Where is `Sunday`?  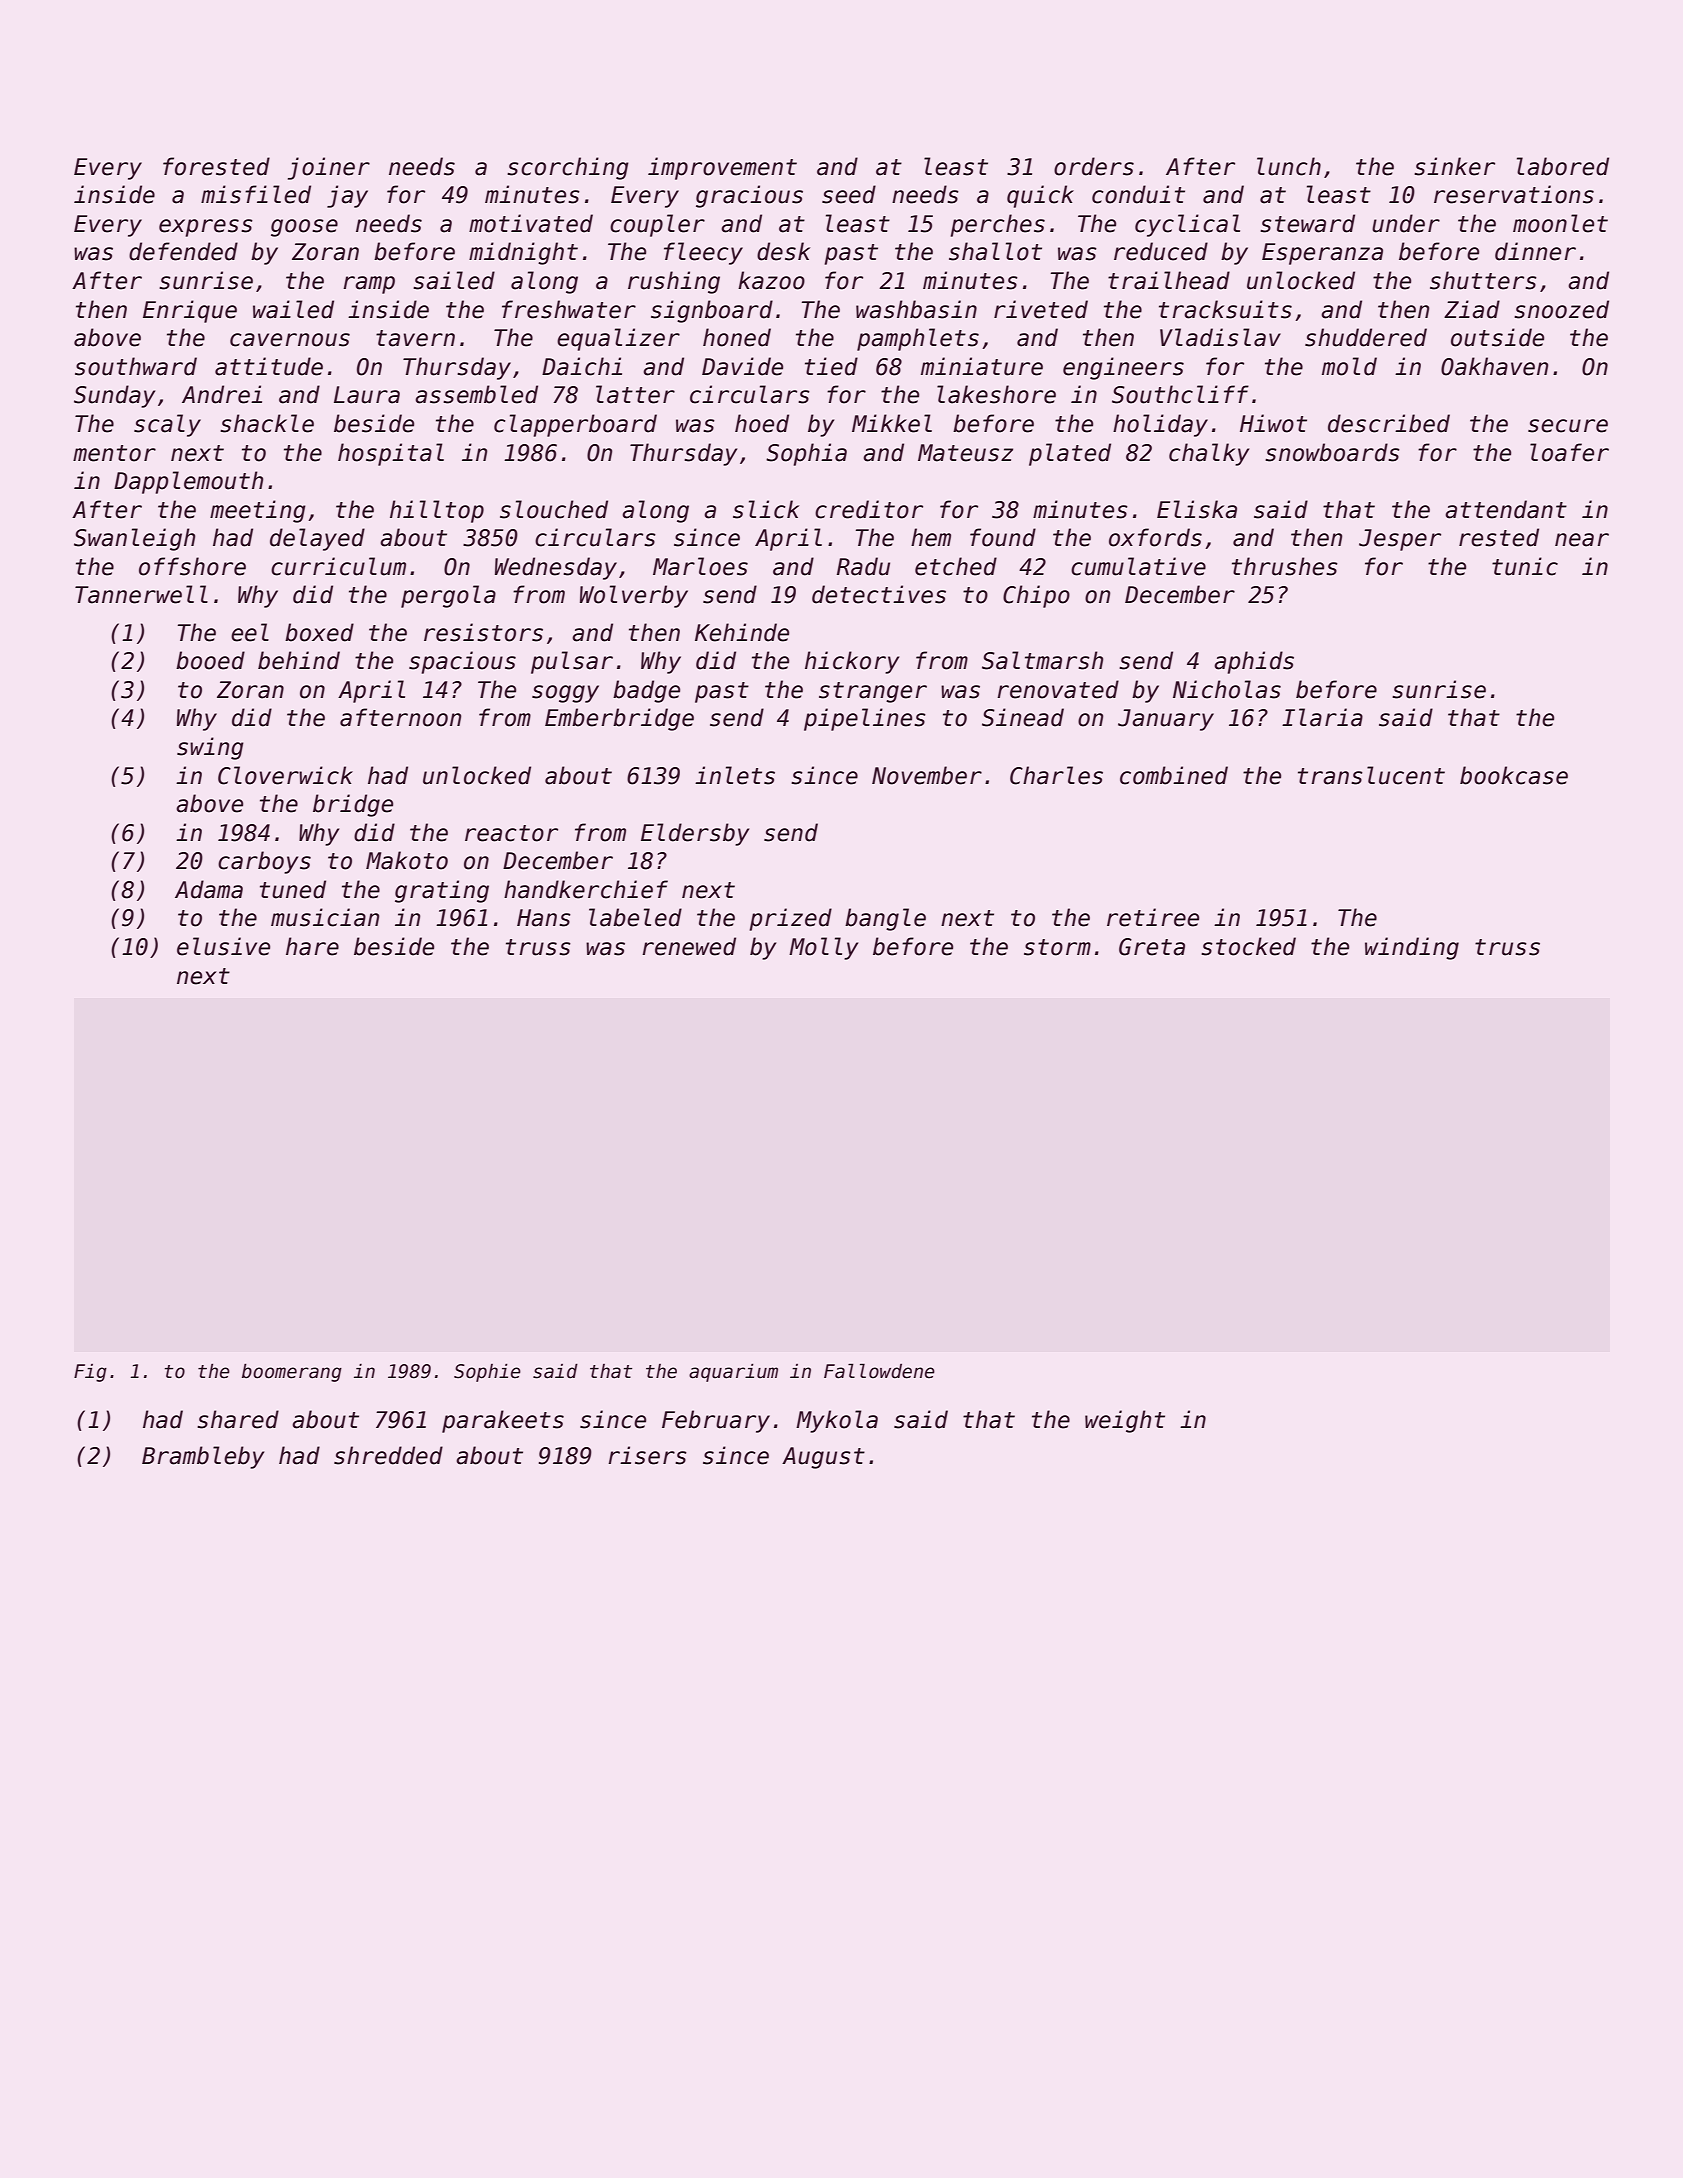
Sunday is located at coordinates (114, 396).
